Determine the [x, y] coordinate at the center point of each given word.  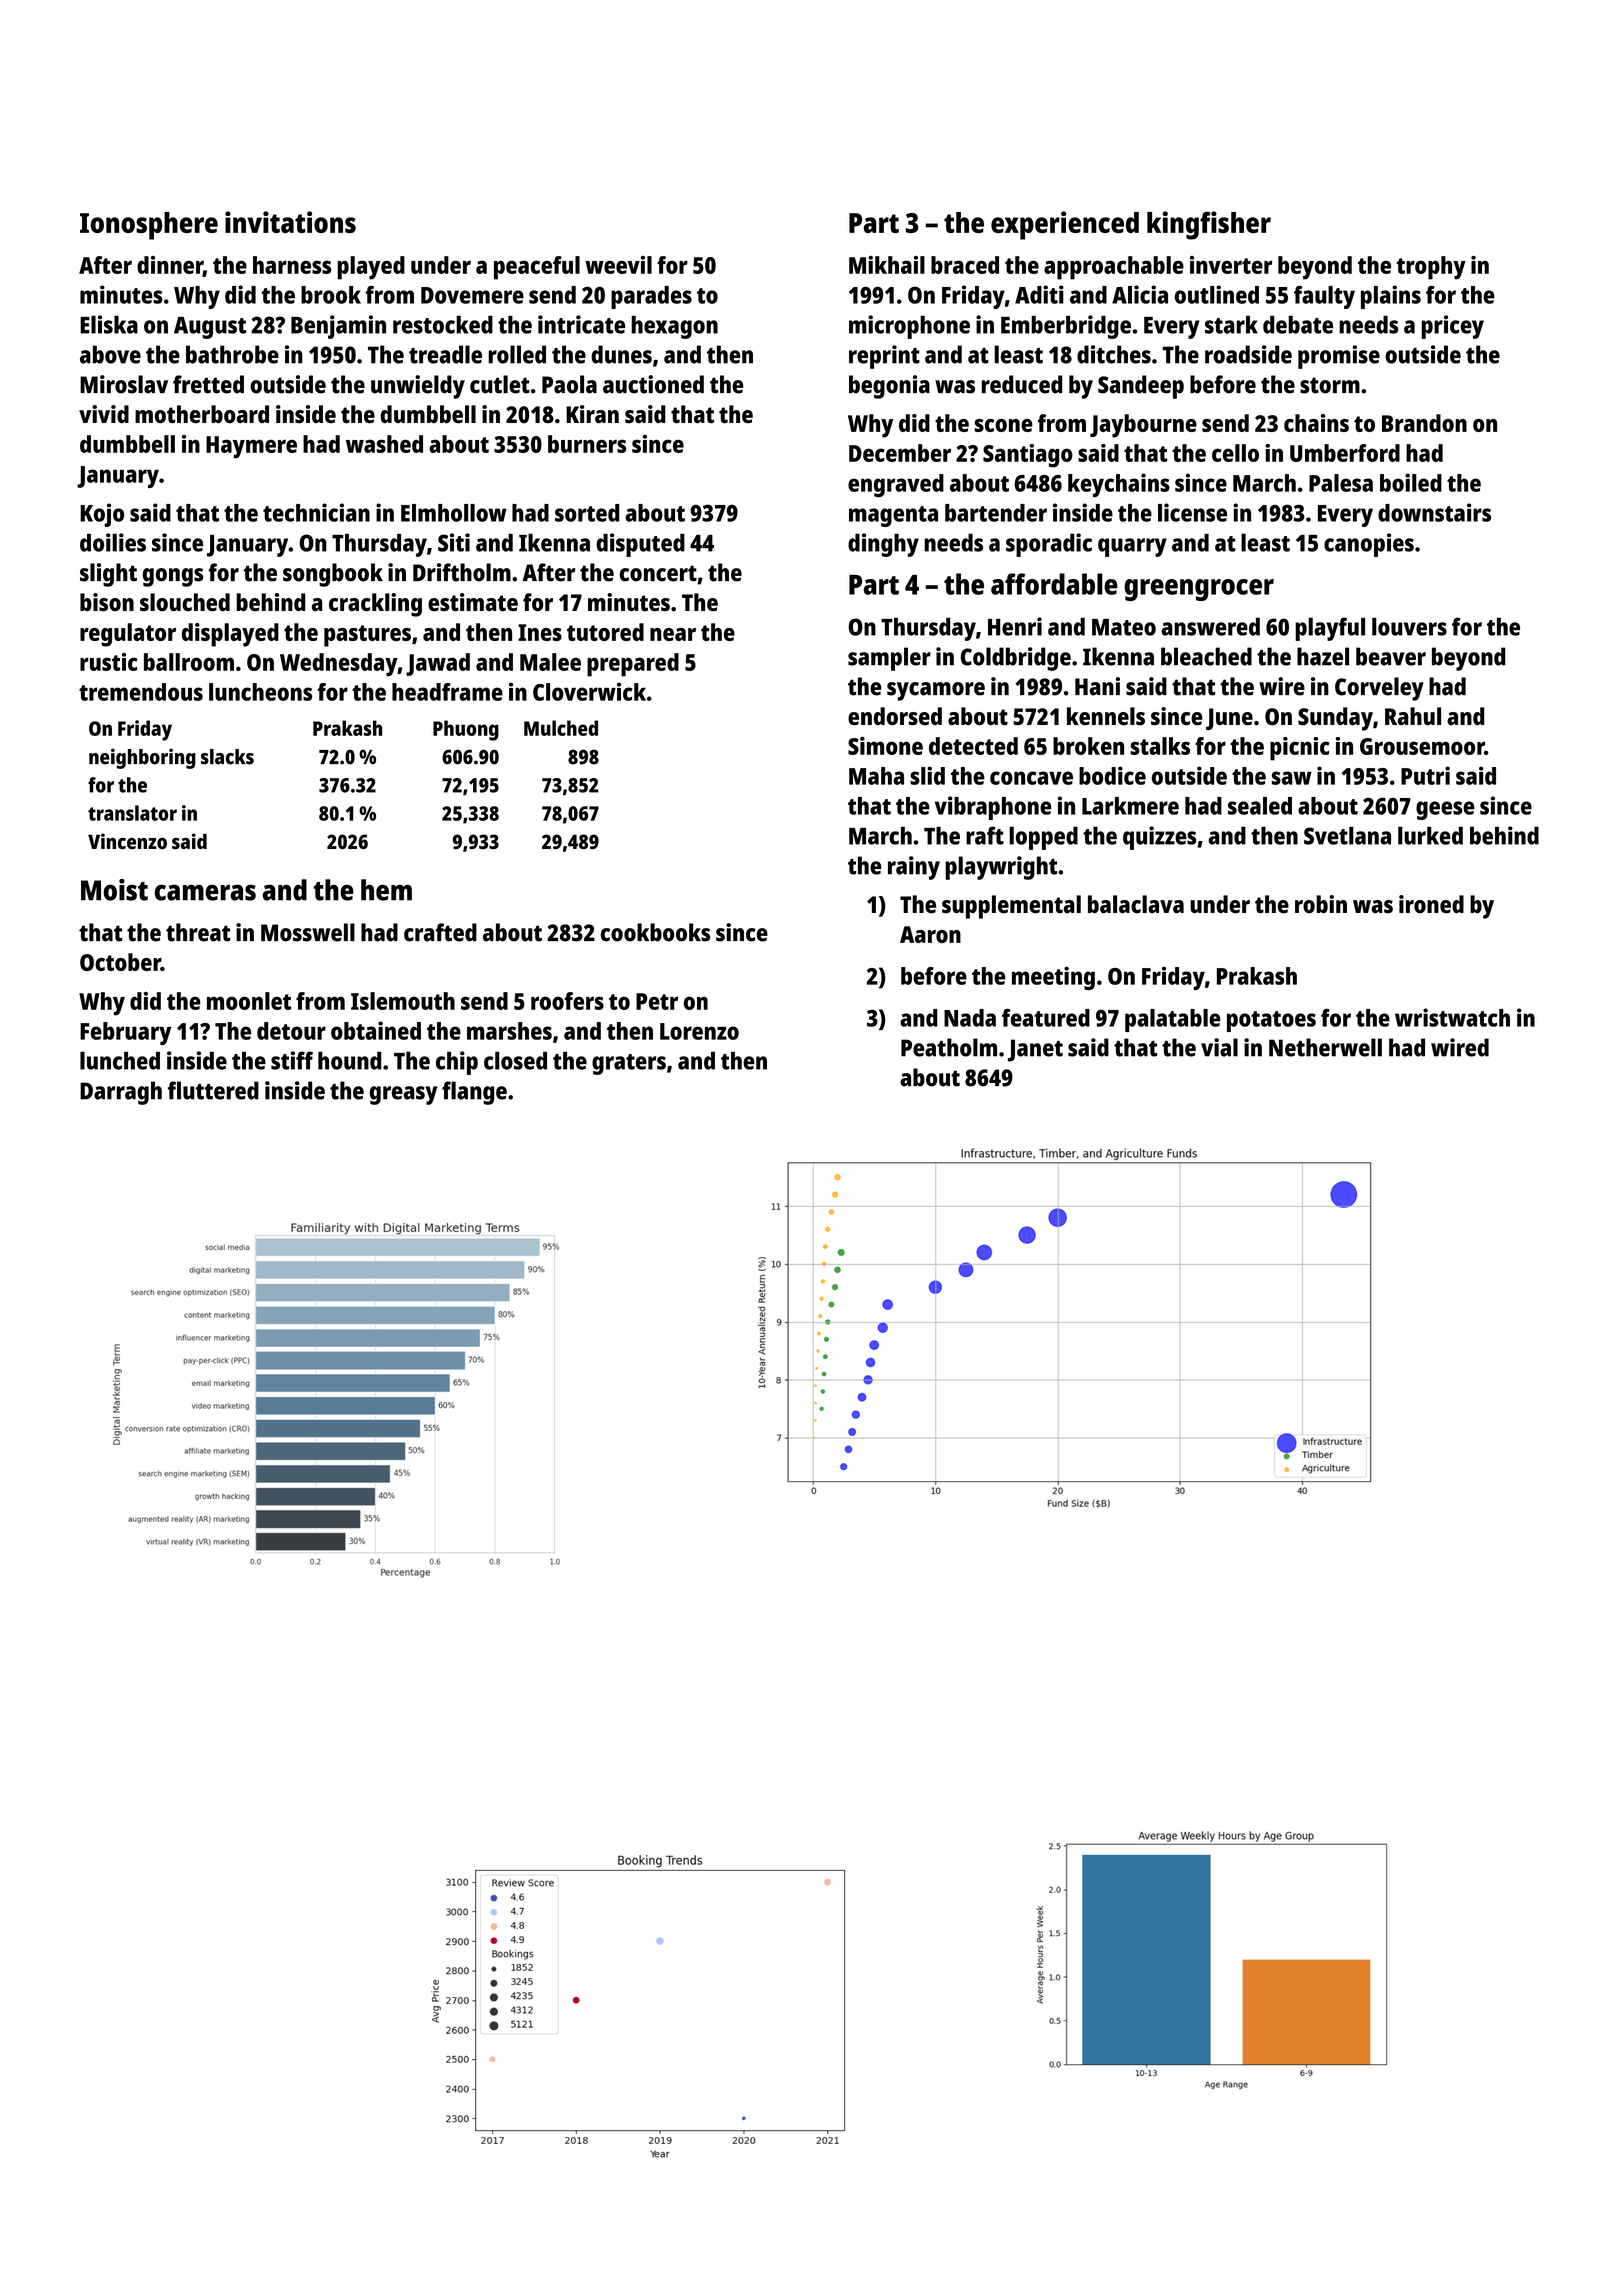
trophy [1431, 268]
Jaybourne [1143, 426]
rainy [914, 868]
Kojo [102, 515]
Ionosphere [149, 226]
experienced [1065, 225]
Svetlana [1347, 835]
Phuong [466, 730]
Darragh [121, 1093]
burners [587, 444]
